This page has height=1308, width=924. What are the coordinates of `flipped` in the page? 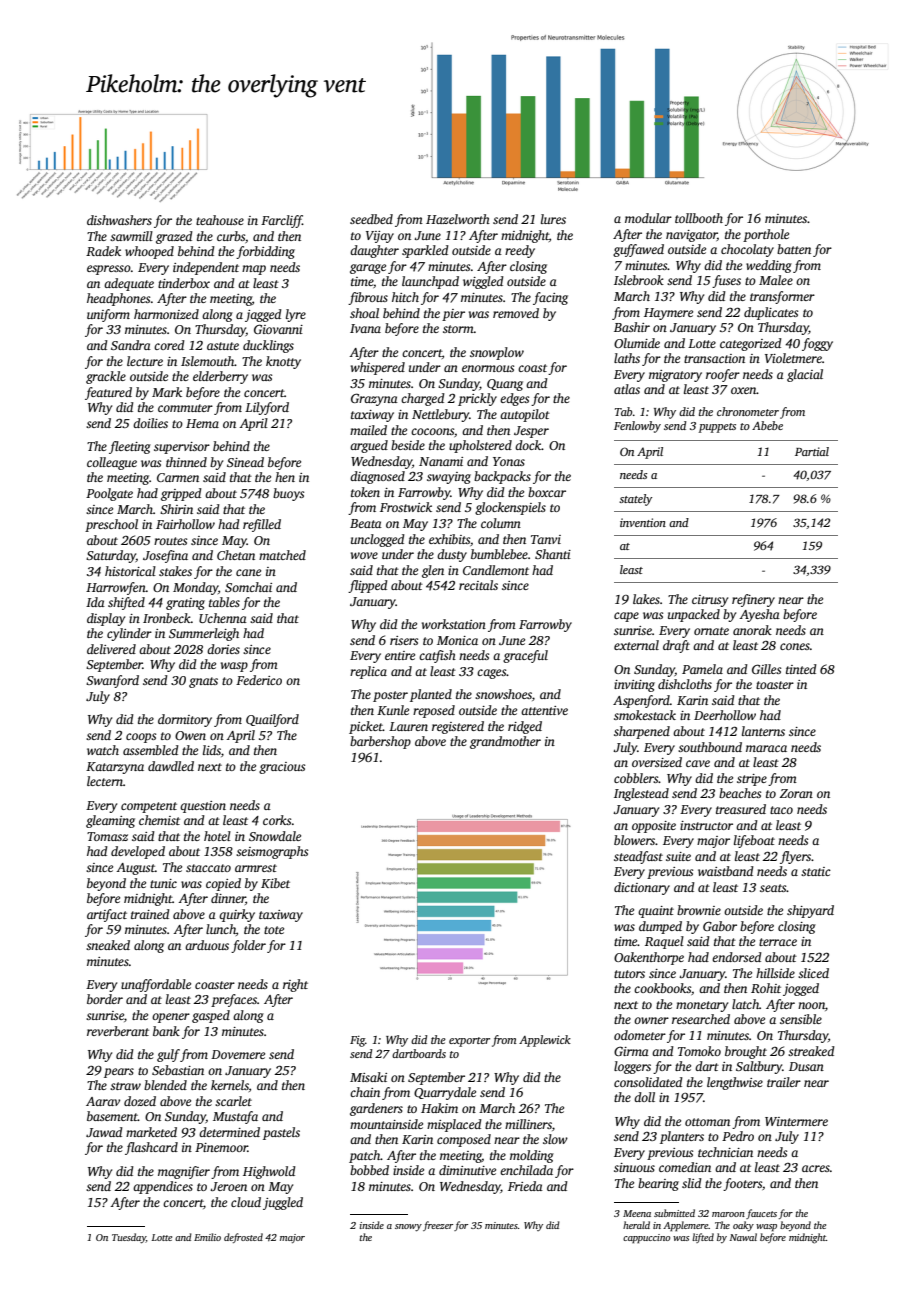 It's located at (368, 586).
